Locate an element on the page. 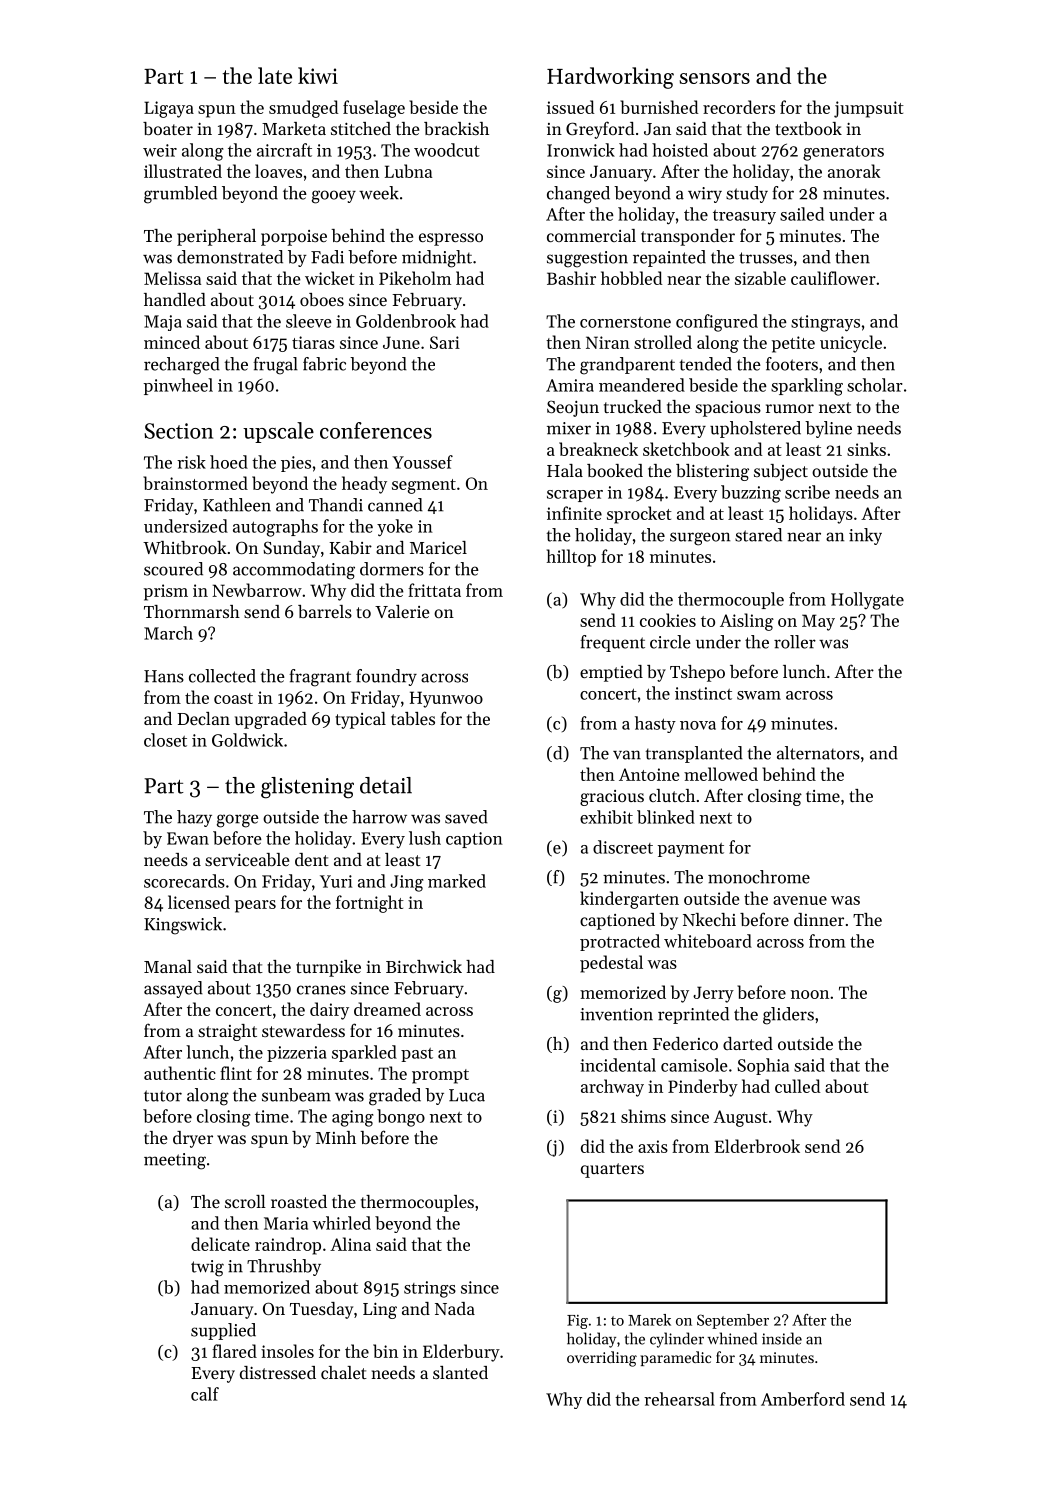 The width and height of the image is (1051, 1493). Hardworking is located at coordinates (610, 78).
